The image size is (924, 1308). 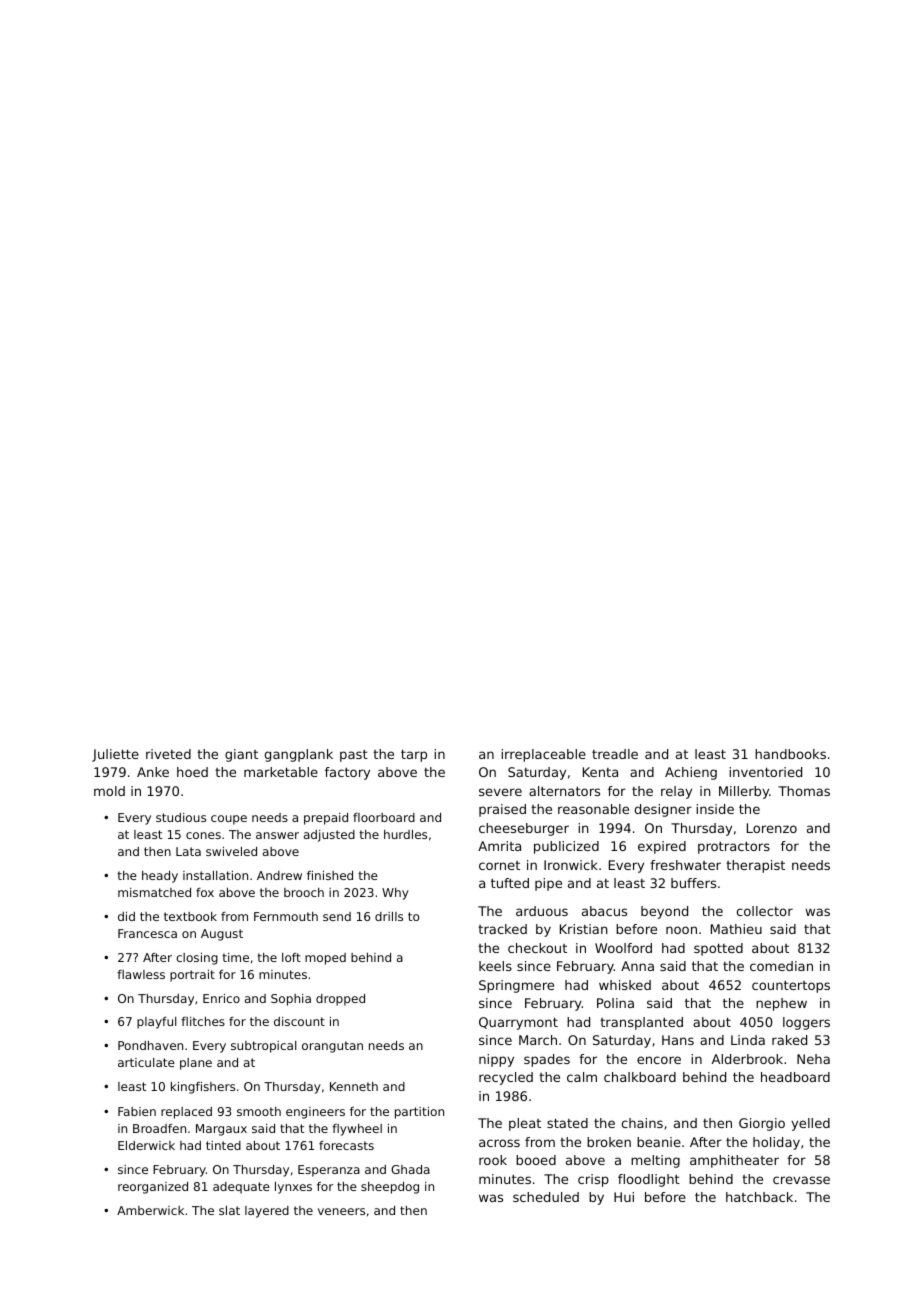 What do you see at coordinates (659, 1060) in the screenshot?
I see `encore` at bounding box center [659, 1060].
